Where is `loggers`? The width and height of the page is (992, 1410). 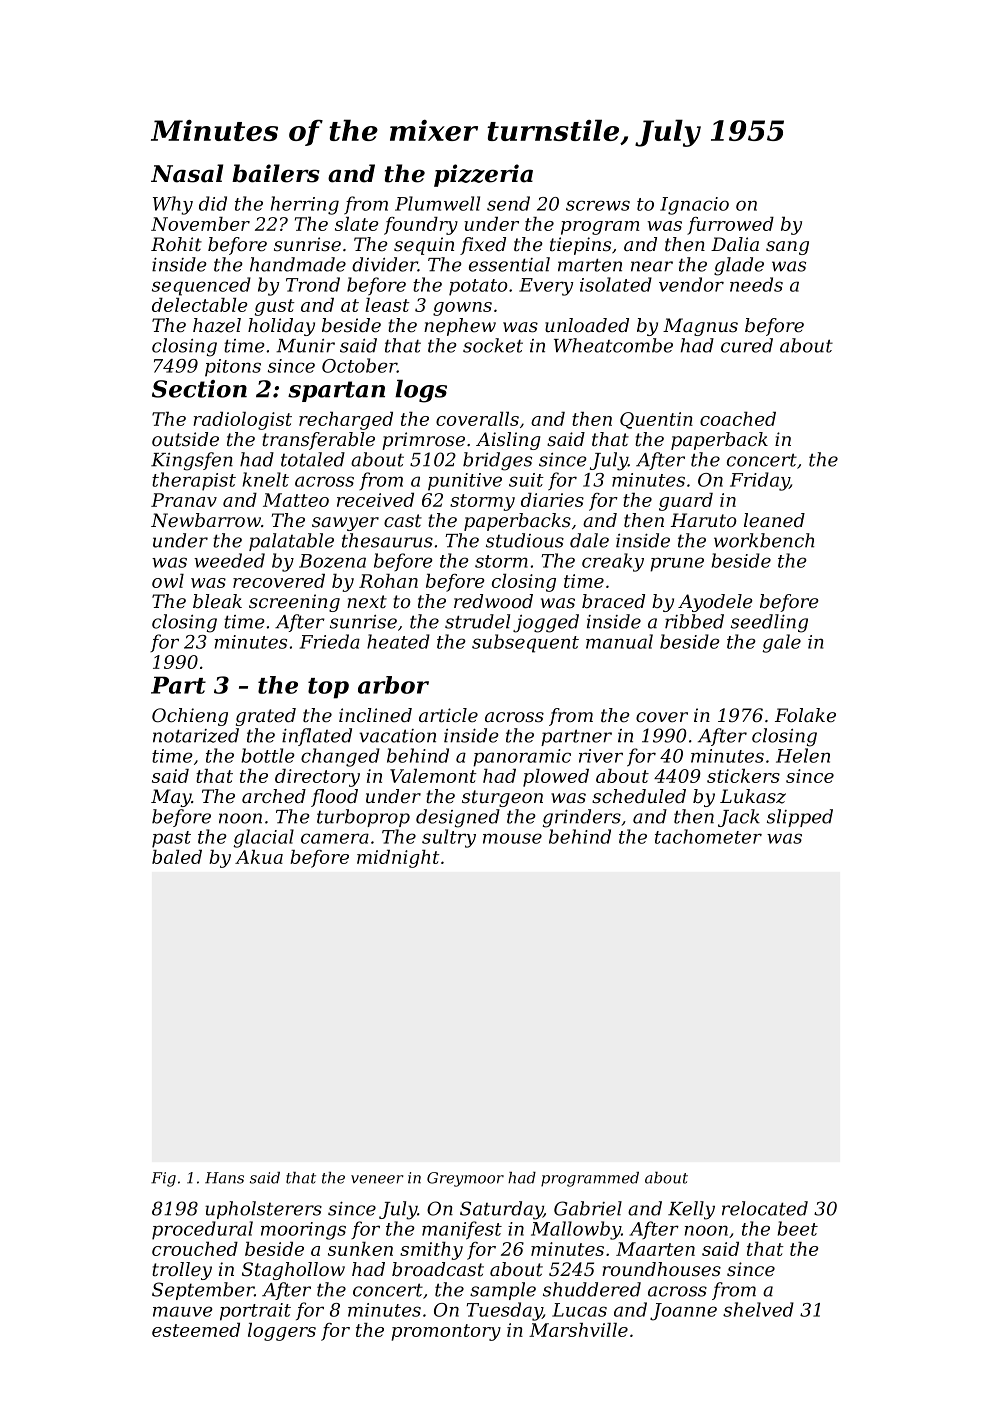 loggers is located at coordinates (282, 1332).
